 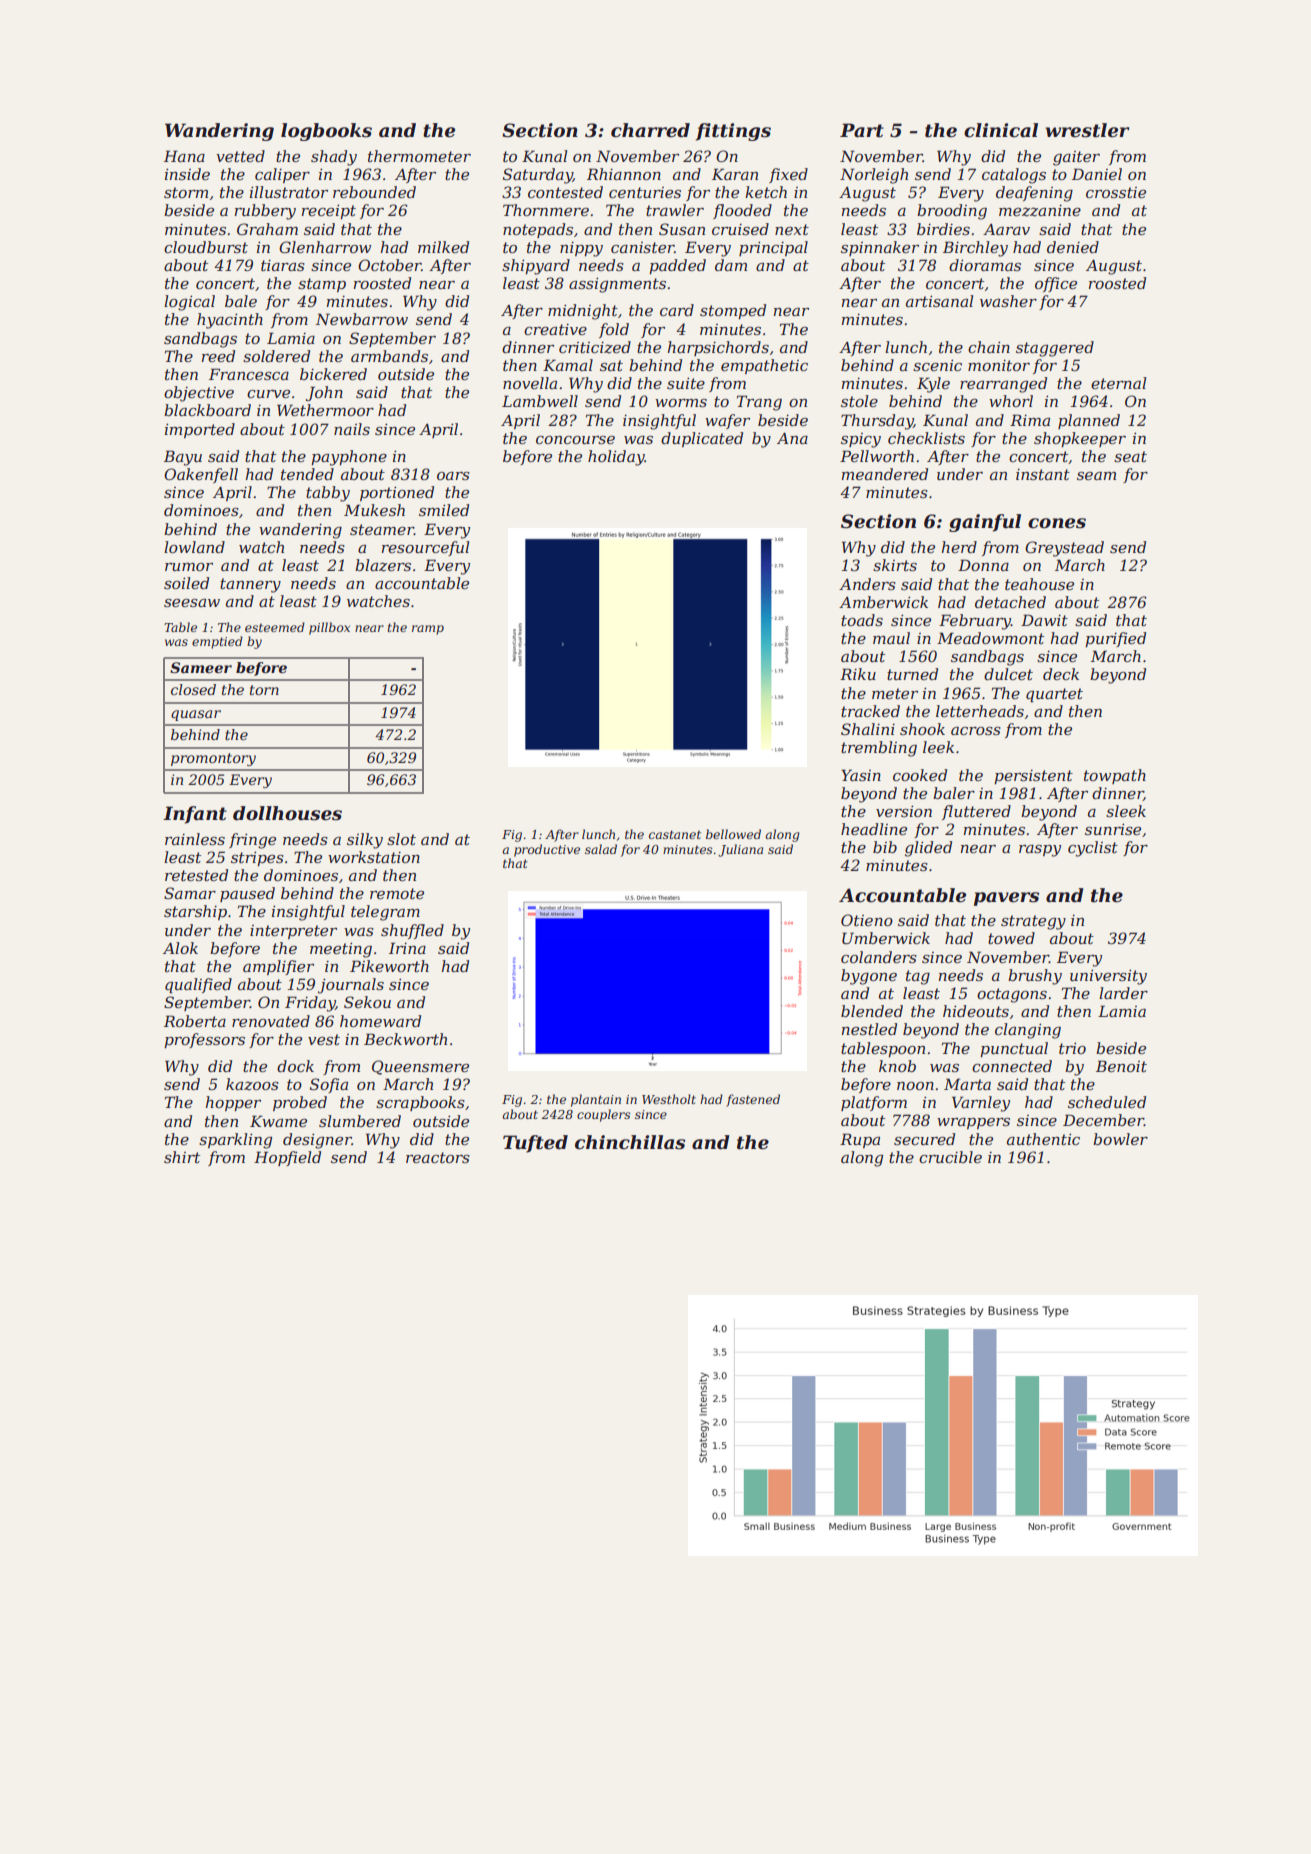 I want to click on artisanal, so click(x=939, y=301).
